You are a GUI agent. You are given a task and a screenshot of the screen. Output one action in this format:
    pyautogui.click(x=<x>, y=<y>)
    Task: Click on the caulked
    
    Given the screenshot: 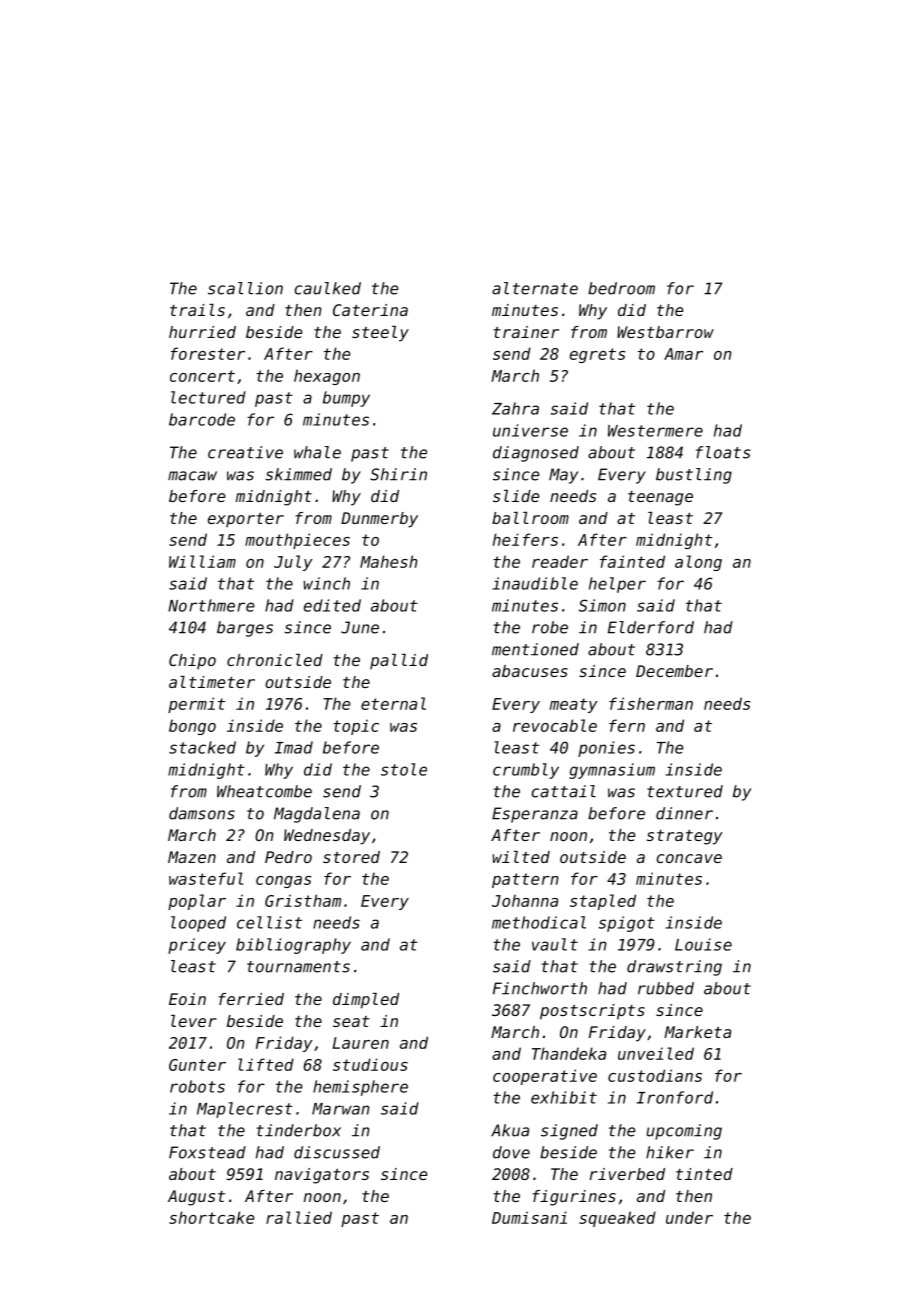 What is the action you would take?
    pyautogui.click(x=328, y=288)
